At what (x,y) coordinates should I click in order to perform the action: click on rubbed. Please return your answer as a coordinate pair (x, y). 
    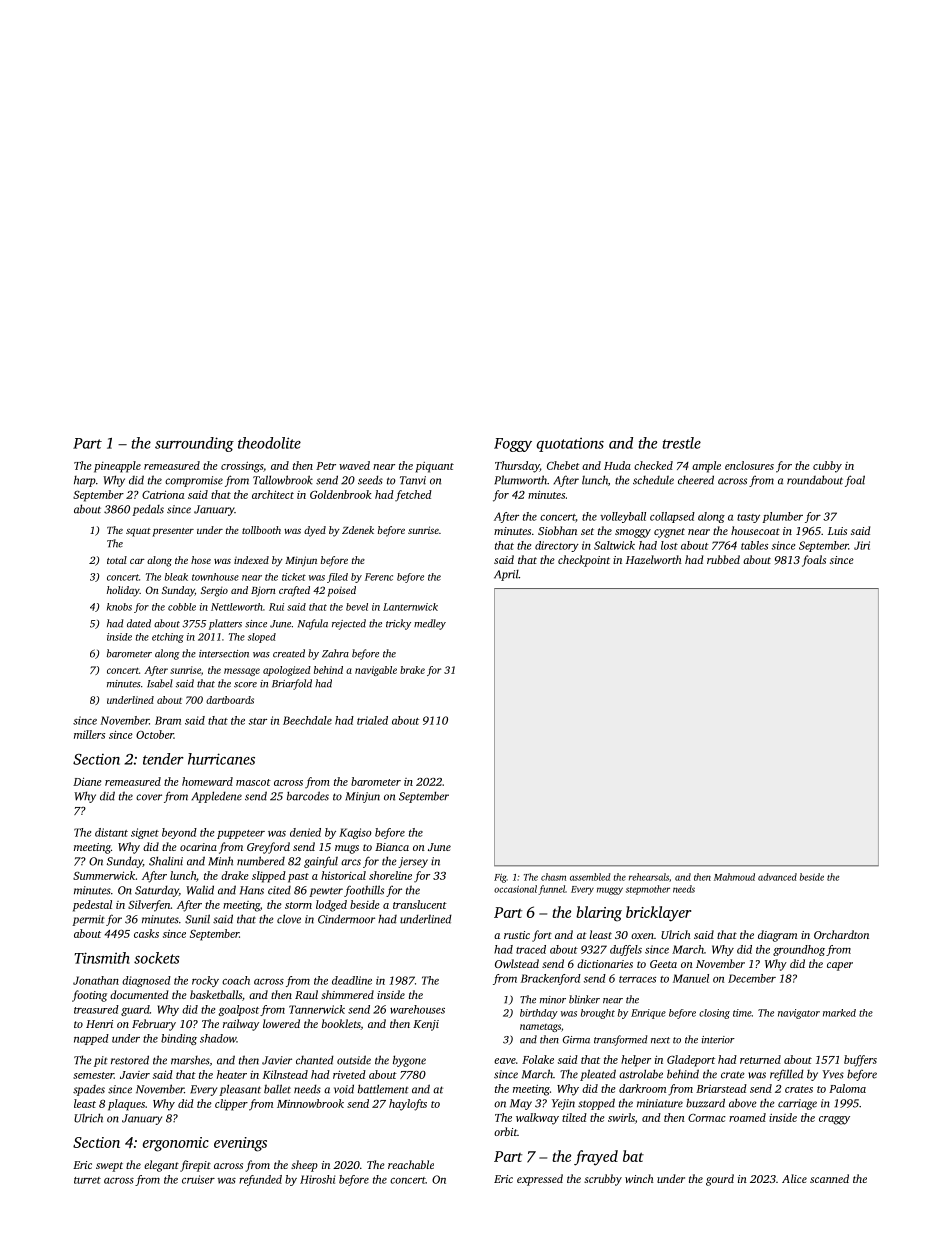
    Looking at the image, I should click on (723, 559).
